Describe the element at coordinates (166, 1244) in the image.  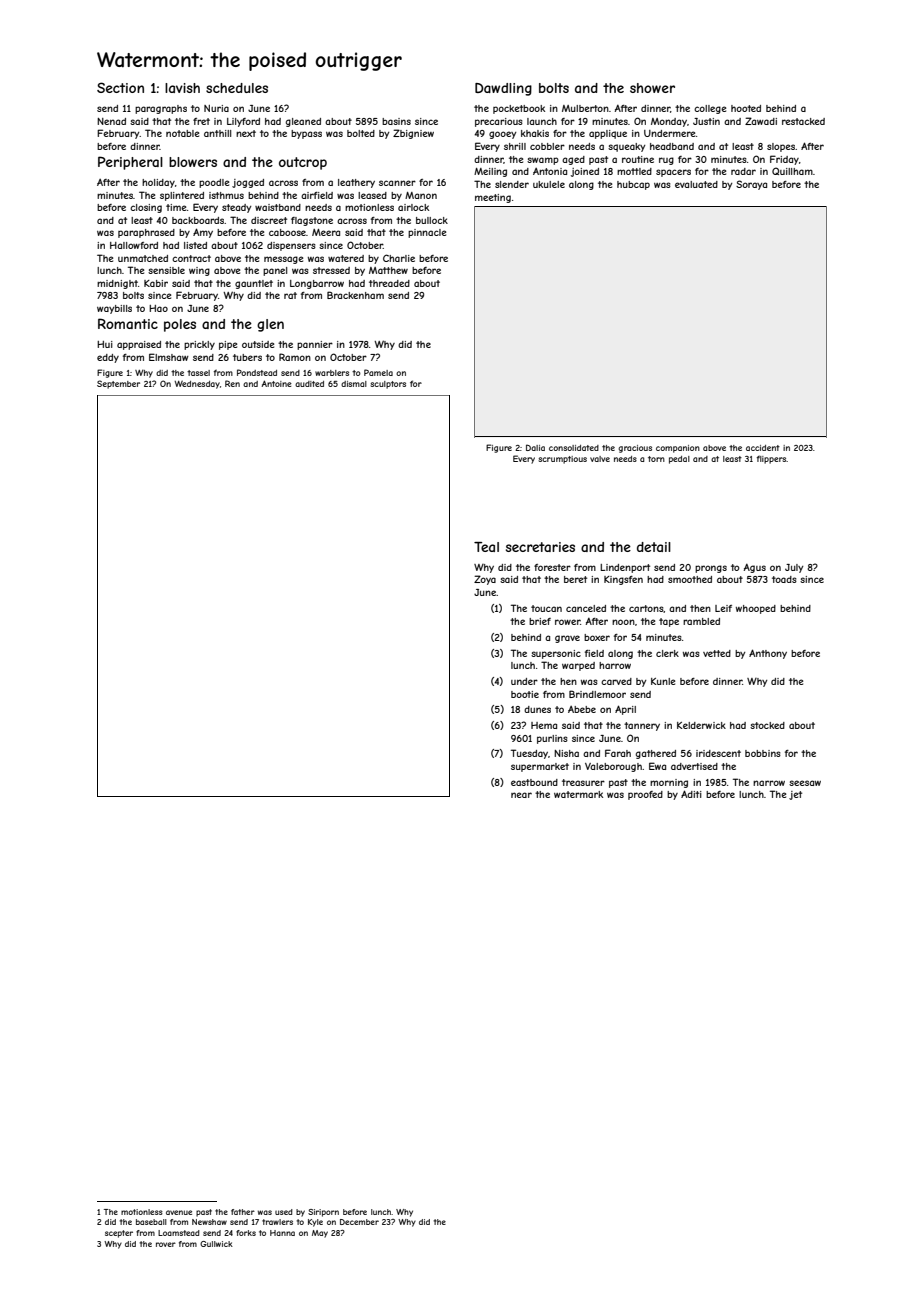
I see `rover` at that location.
